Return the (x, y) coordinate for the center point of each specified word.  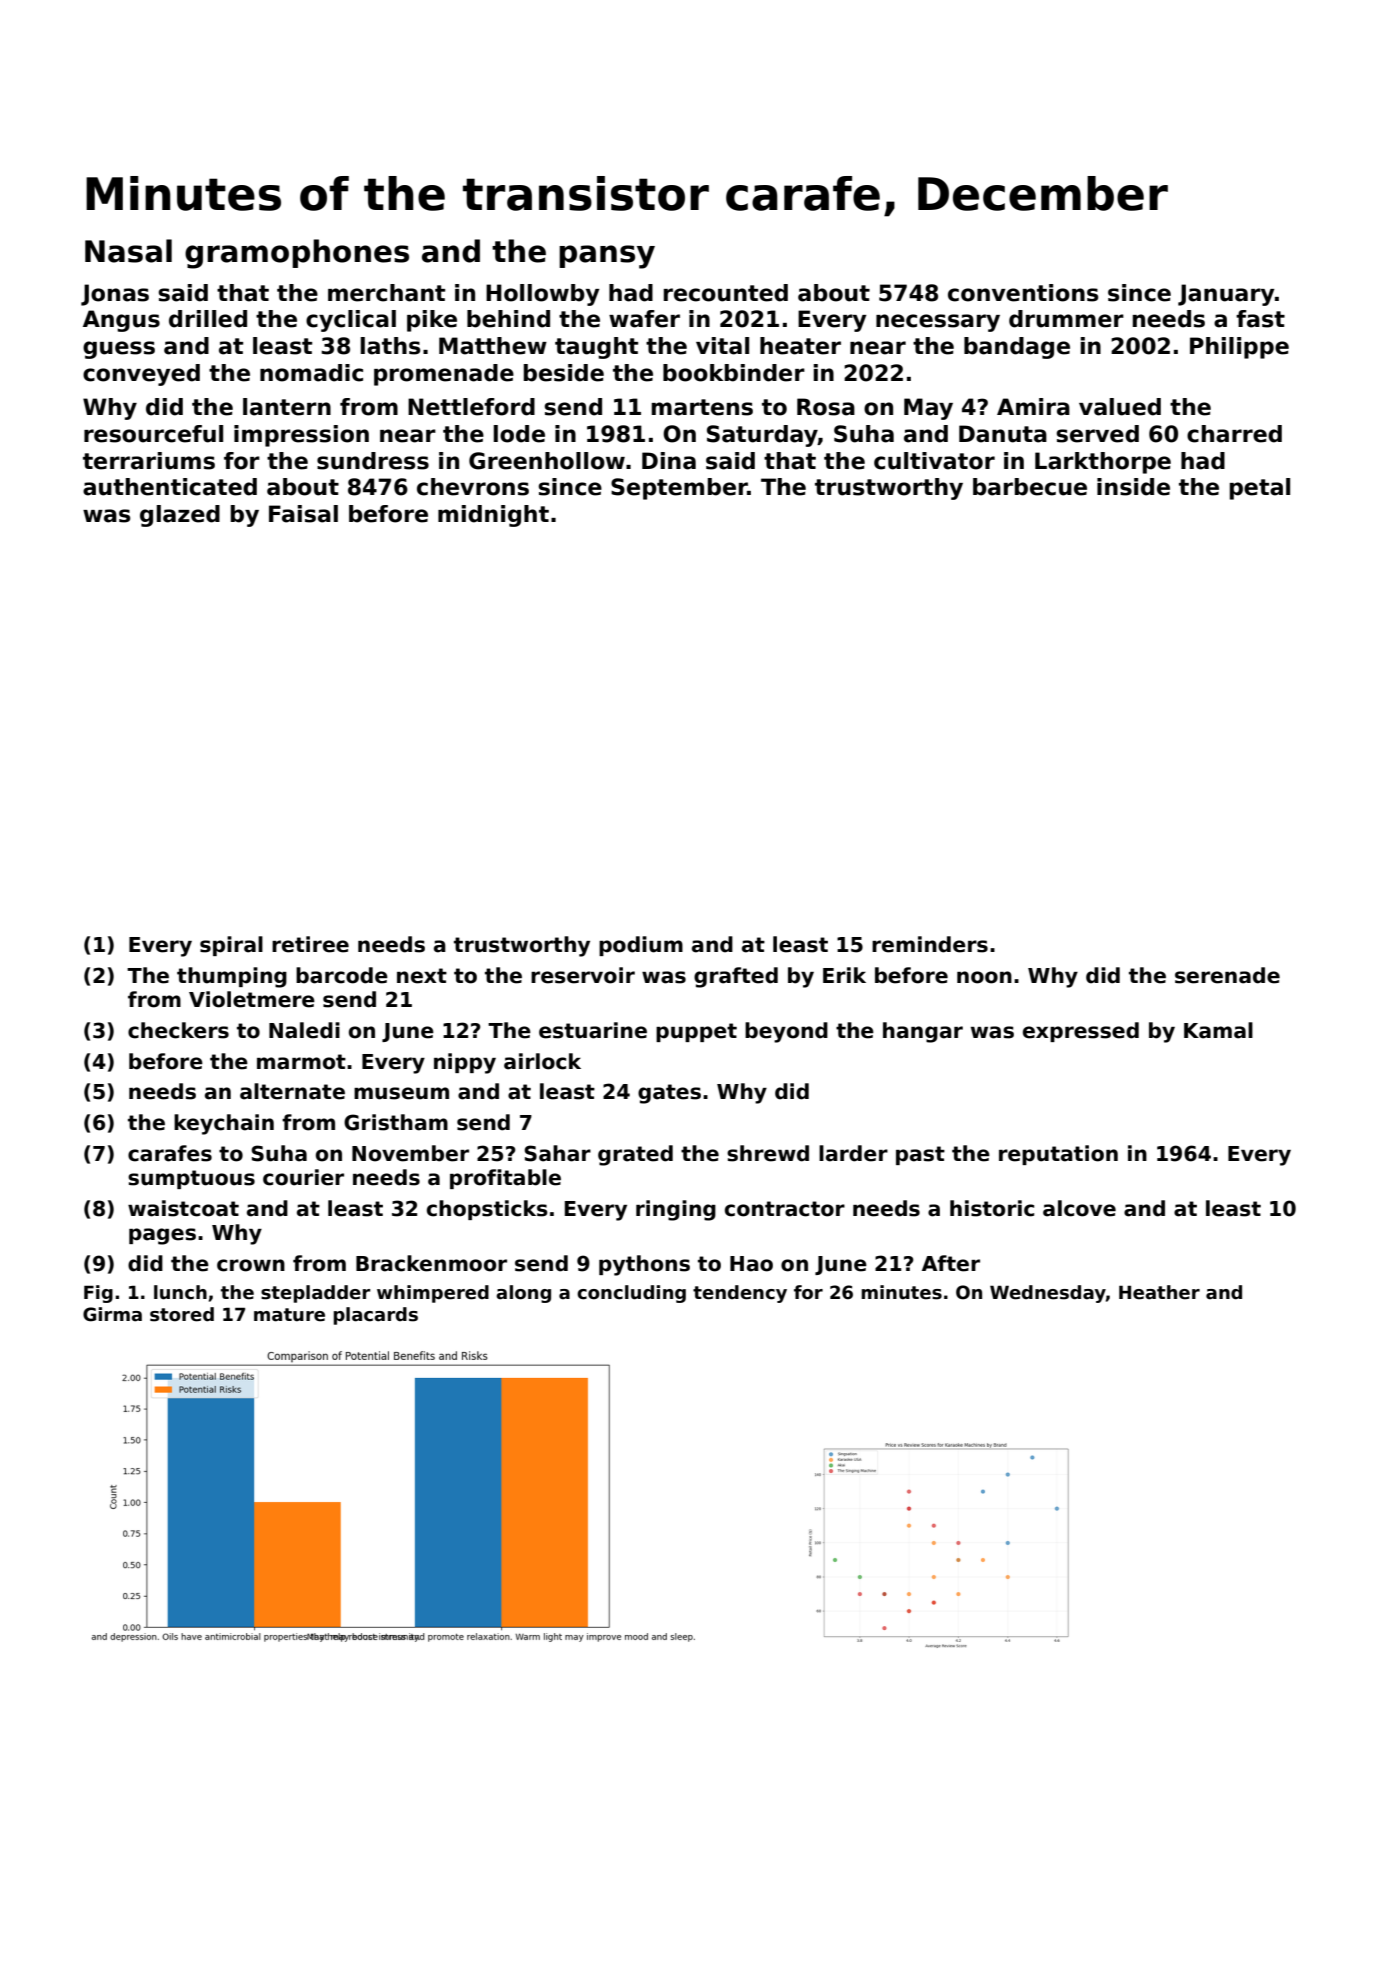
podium (641, 946)
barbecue (1030, 487)
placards (375, 1316)
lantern (287, 407)
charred (1234, 434)
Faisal (303, 514)
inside (1133, 487)
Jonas (115, 295)
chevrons (473, 487)
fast (1260, 319)
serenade (1227, 975)
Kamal (1218, 1030)
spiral (231, 946)
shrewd (768, 1153)
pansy (607, 257)
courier (303, 1177)
